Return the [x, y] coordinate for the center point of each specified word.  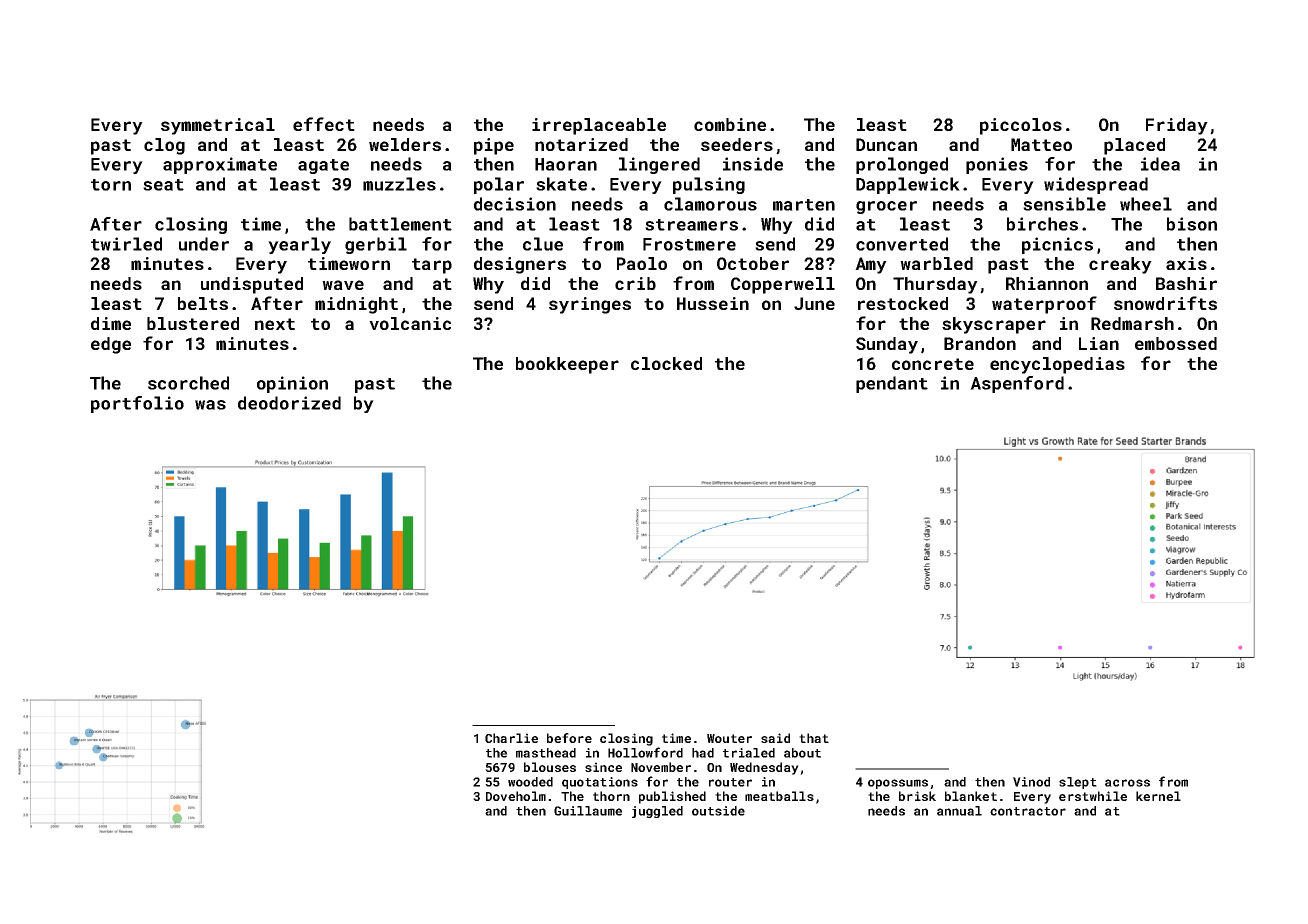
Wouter [729, 738]
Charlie [511, 738]
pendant [892, 384]
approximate [220, 165]
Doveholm [516, 796]
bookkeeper [567, 365]
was [210, 405]
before [569, 738]
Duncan [886, 144]
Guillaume [588, 811]
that [814, 738]
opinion [292, 384]
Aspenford [1017, 384]
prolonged [902, 165]
